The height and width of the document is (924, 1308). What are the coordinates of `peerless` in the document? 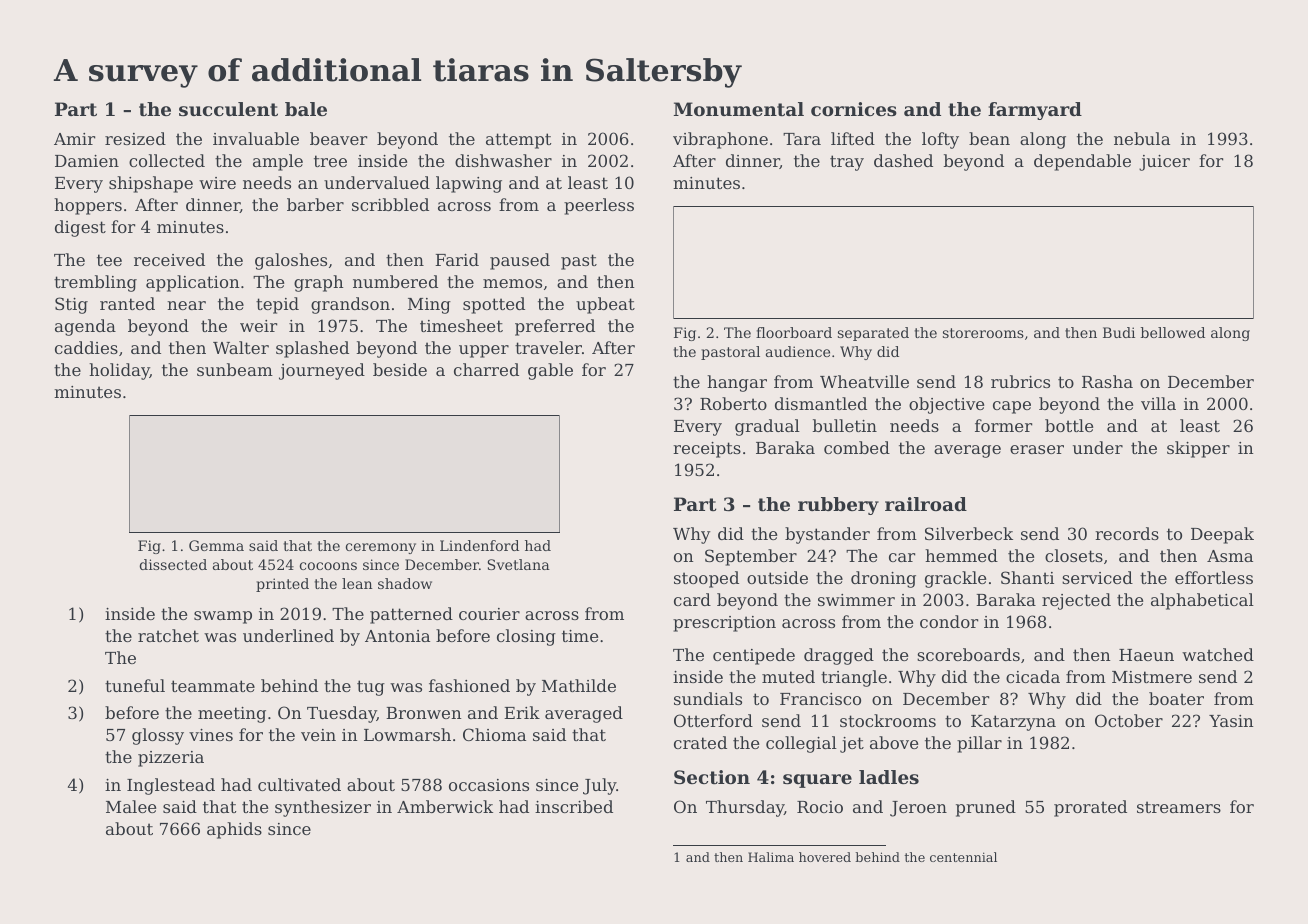 It's located at (599, 206).
